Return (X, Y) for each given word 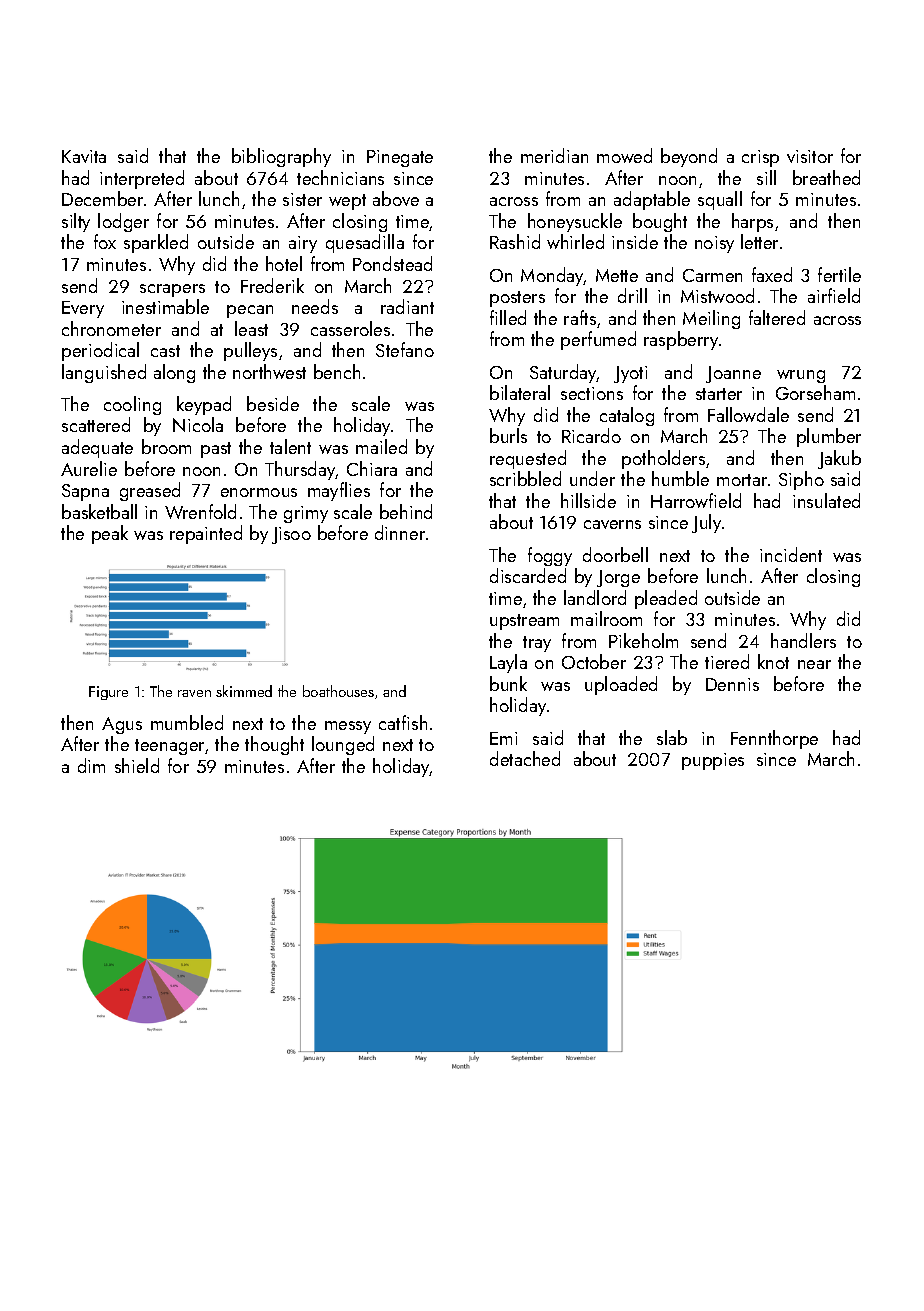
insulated (826, 500)
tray (537, 644)
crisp (760, 158)
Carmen (712, 275)
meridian (554, 155)
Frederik (272, 285)
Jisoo (291, 535)
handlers (803, 640)
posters (517, 299)
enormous (259, 492)
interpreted (142, 179)
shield (137, 765)
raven (194, 693)
